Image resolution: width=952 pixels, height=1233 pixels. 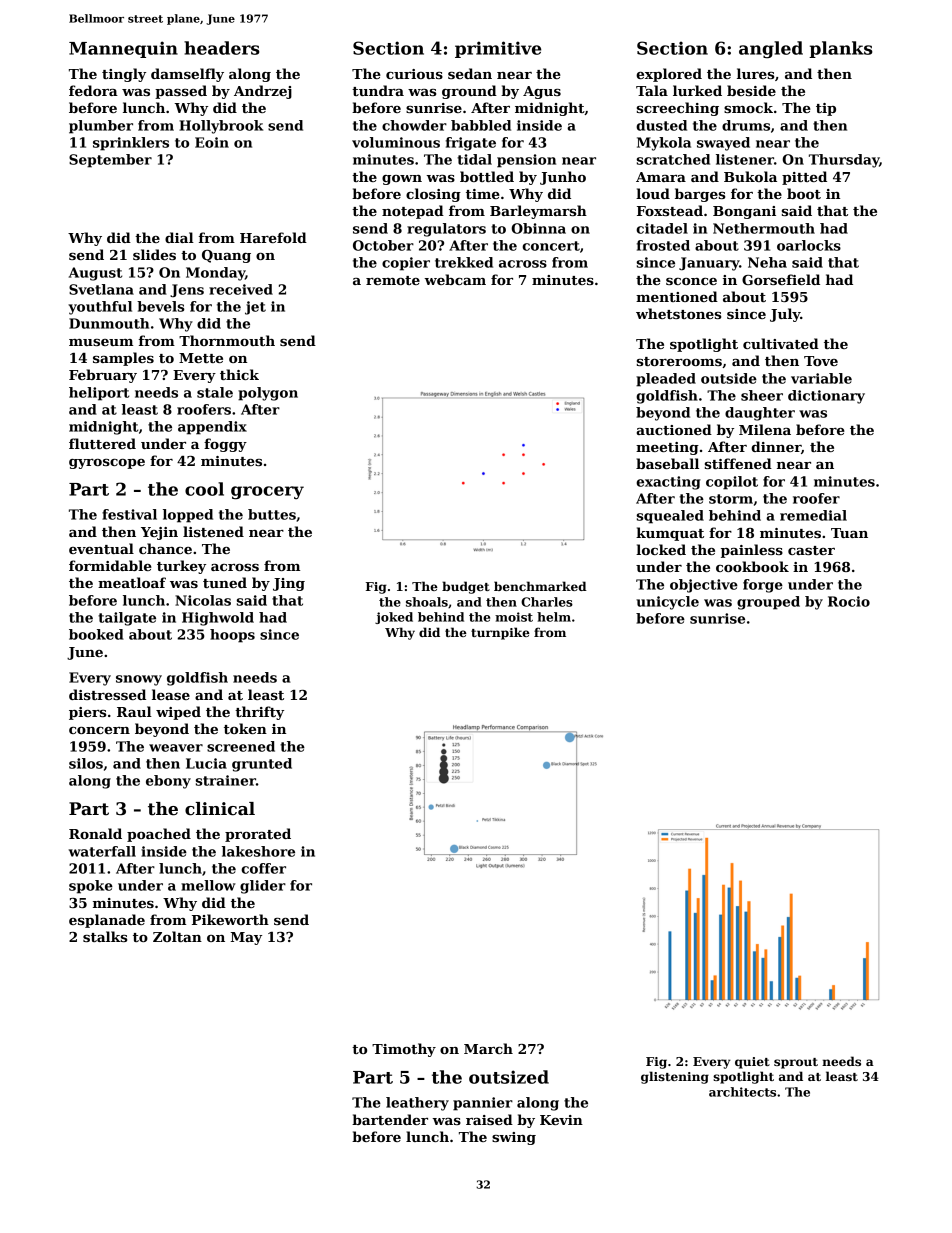 I want to click on leathery, so click(x=417, y=1104).
